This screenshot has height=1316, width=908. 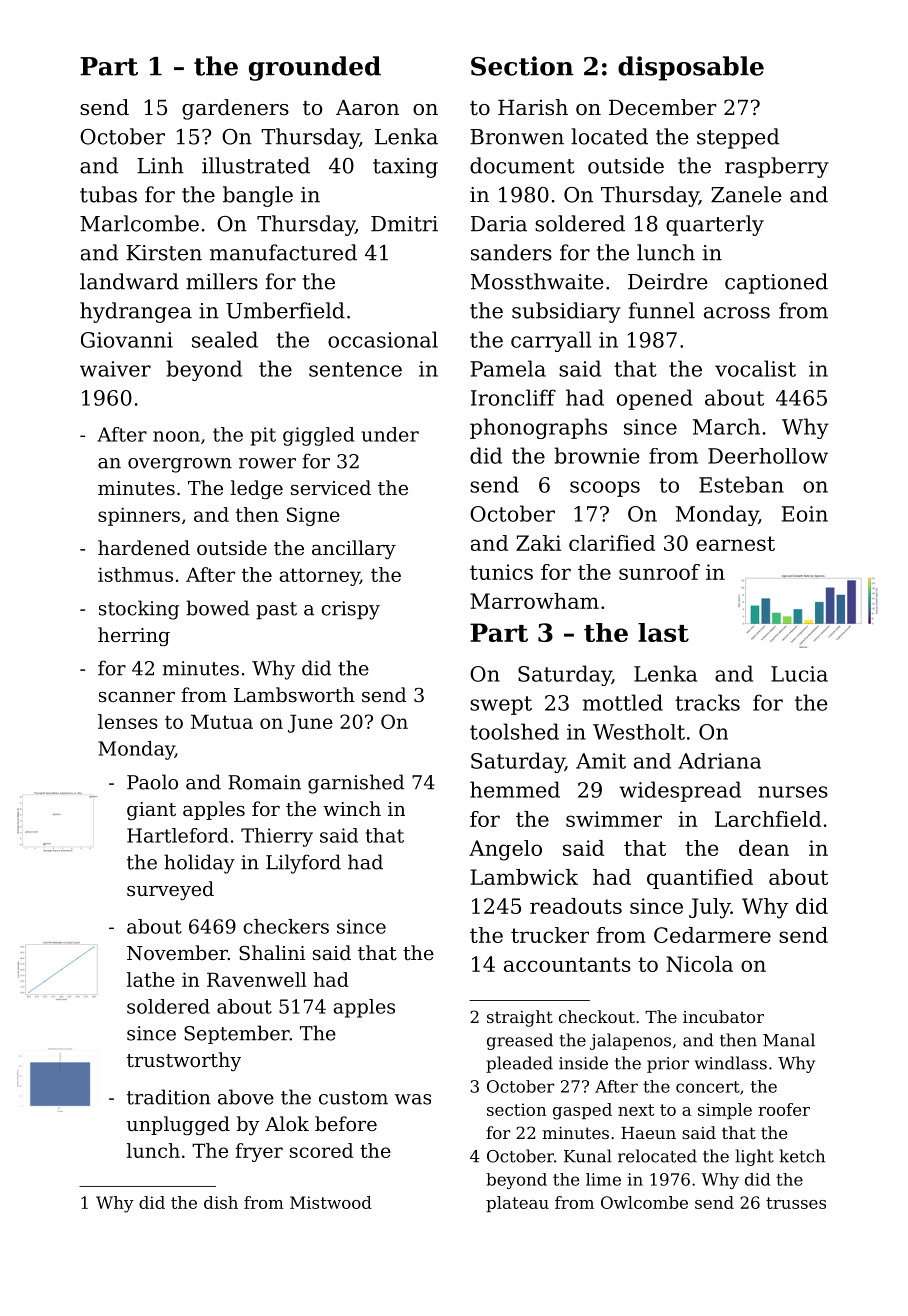 What do you see at coordinates (225, 339) in the screenshot?
I see `sealed` at bounding box center [225, 339].
